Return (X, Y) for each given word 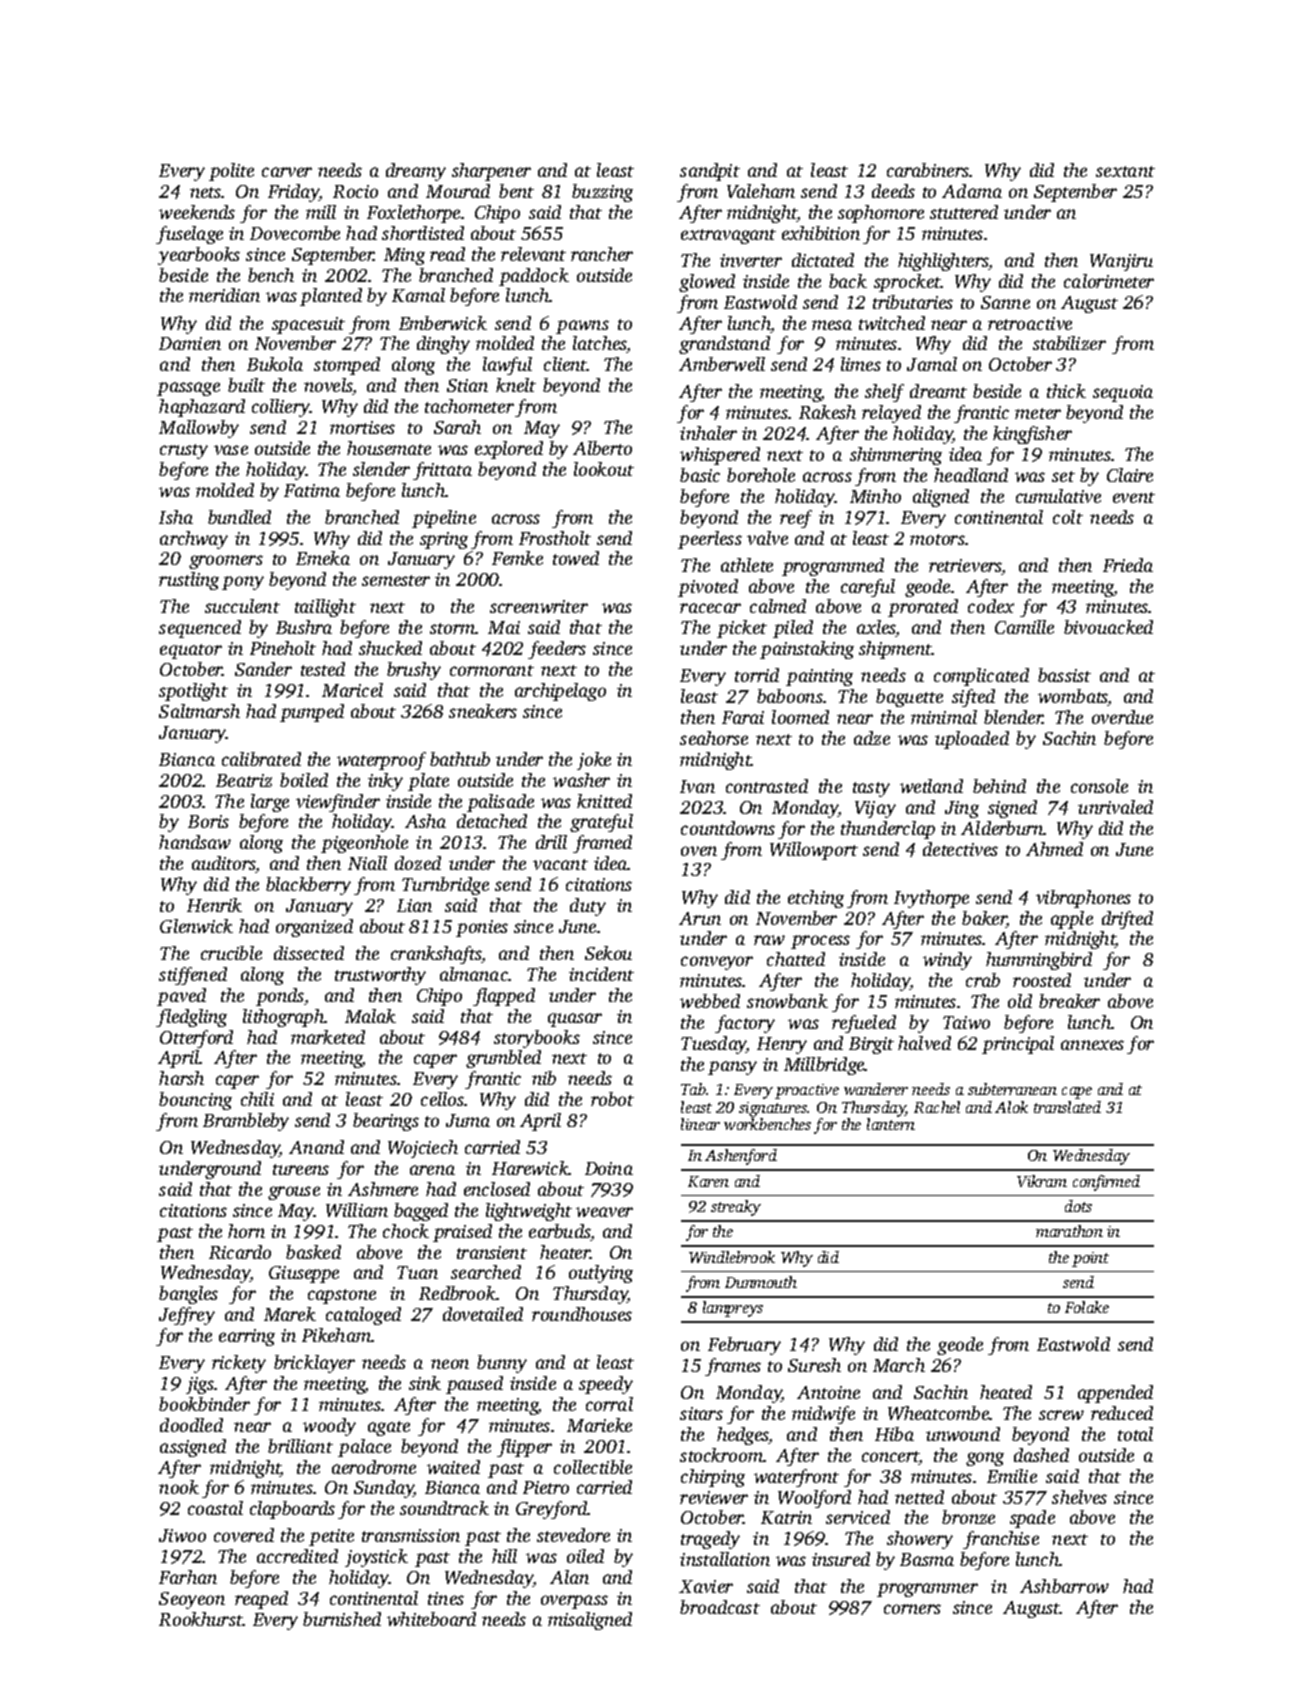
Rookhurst (201, 1619)
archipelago (560, 692)
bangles (188, 1295)
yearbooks (199, 256)
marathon (1069, 1231)
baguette (909, 698)
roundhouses (582, 1314)
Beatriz (244, 780)
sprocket (907, 283)
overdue (1122, 717)
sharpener (491, 172)
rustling (189, 581)
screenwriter (539, 606)
